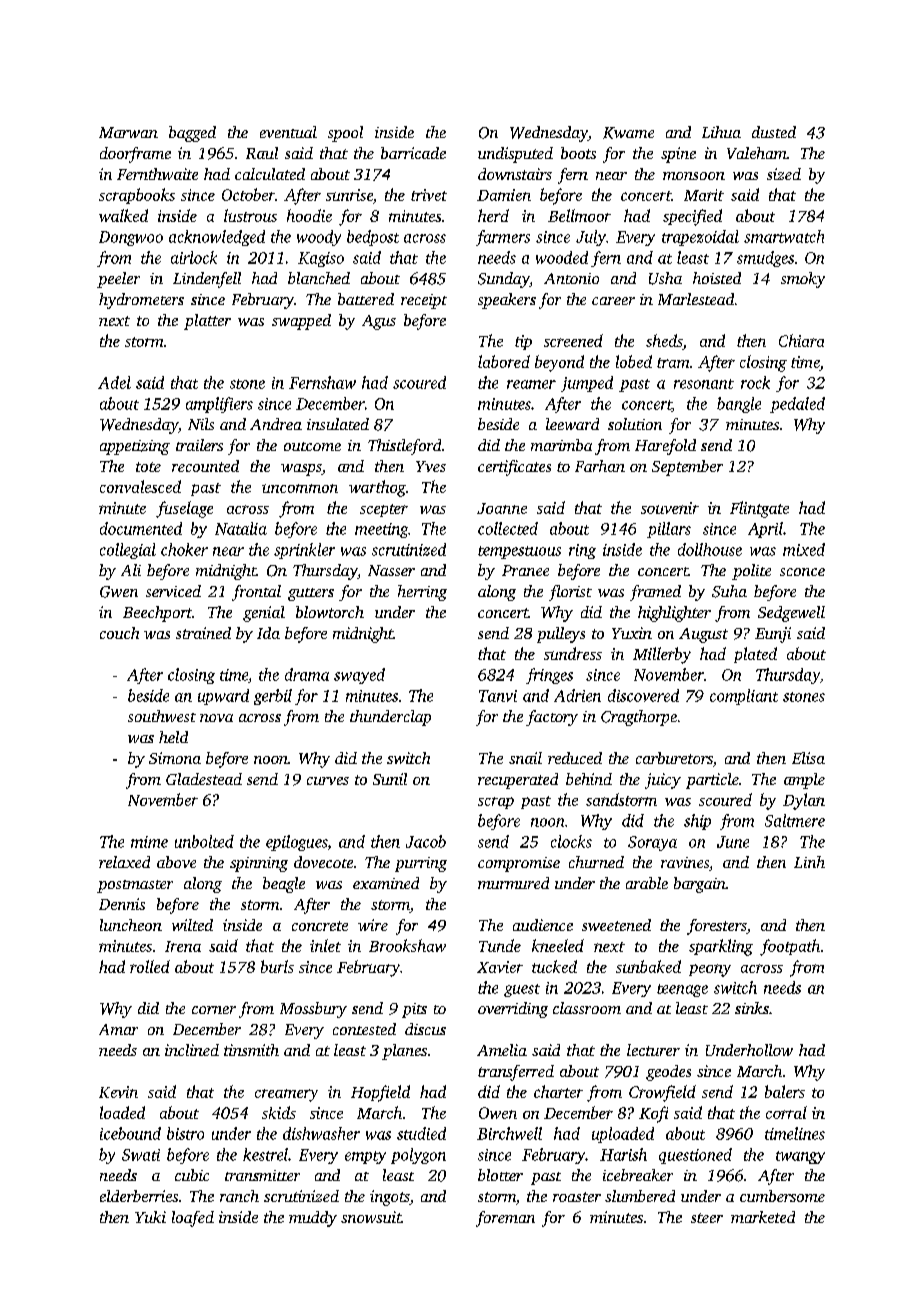 This image has width=924, height=1314. Describe the element at coordinates (721, 132) in the image. I see `Lihua` at that location.
